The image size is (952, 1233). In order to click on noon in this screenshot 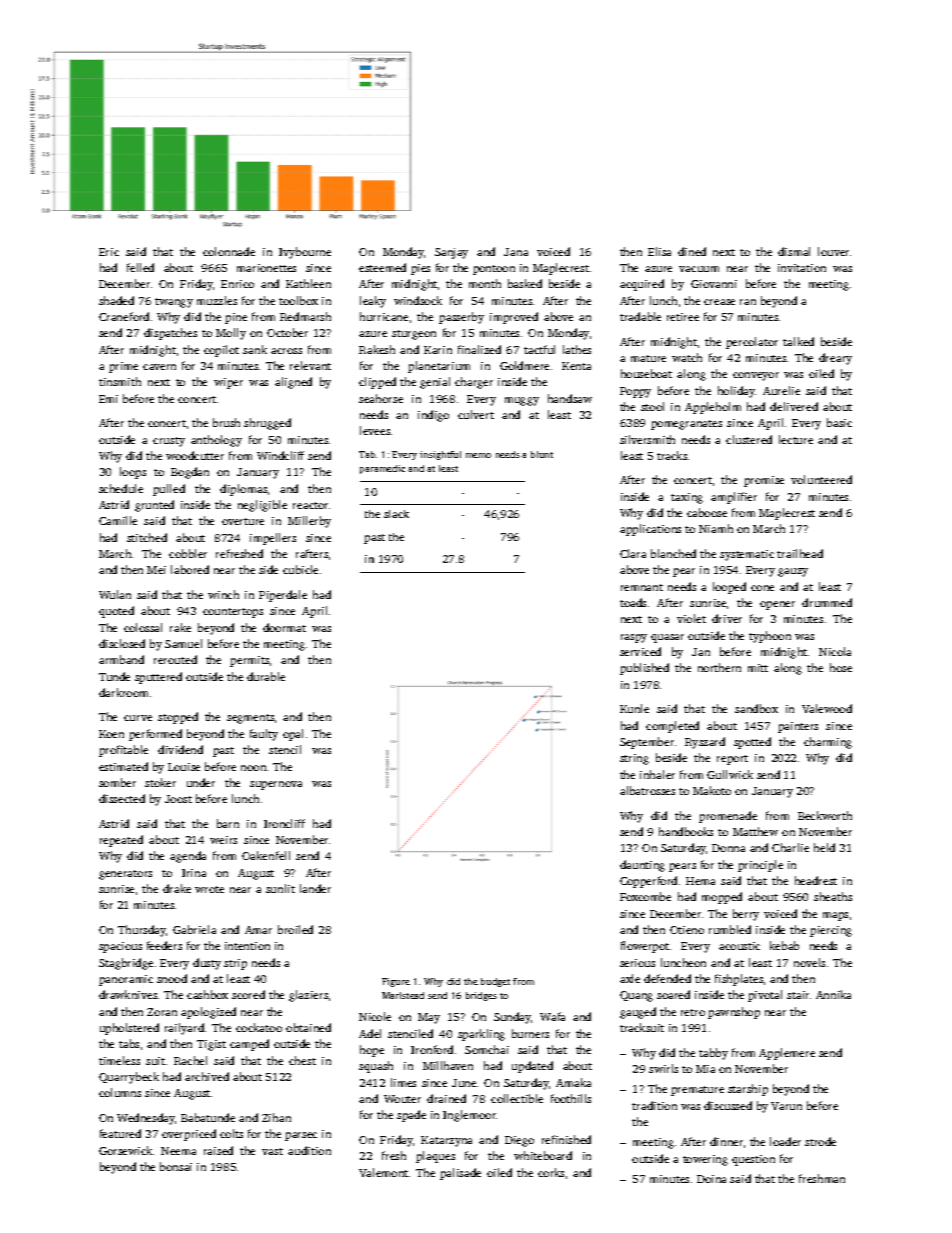, I will do `click(253, 768)`.
